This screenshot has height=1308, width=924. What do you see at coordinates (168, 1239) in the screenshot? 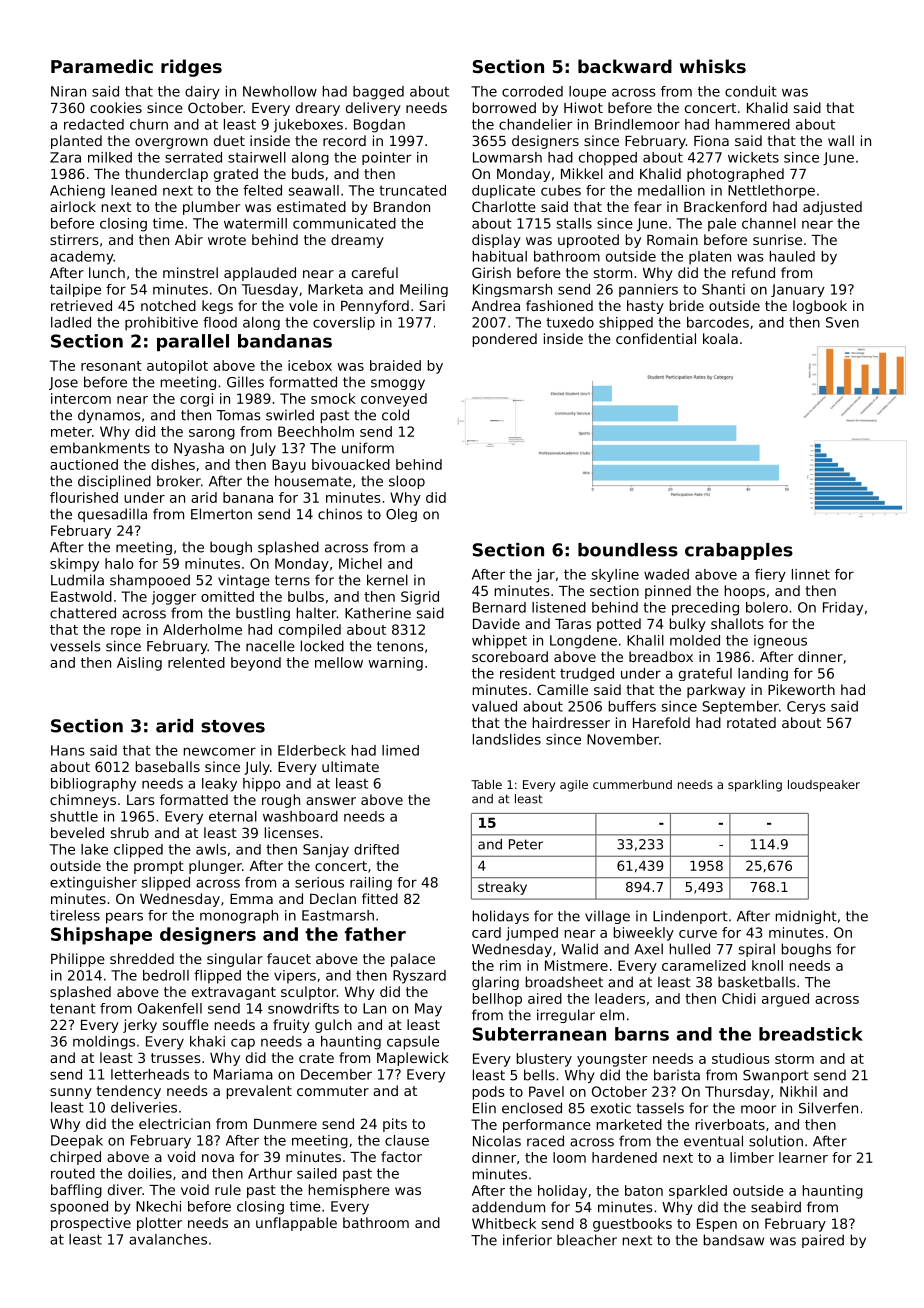
I see `avalanches` at bounding box center [168, 1239].
